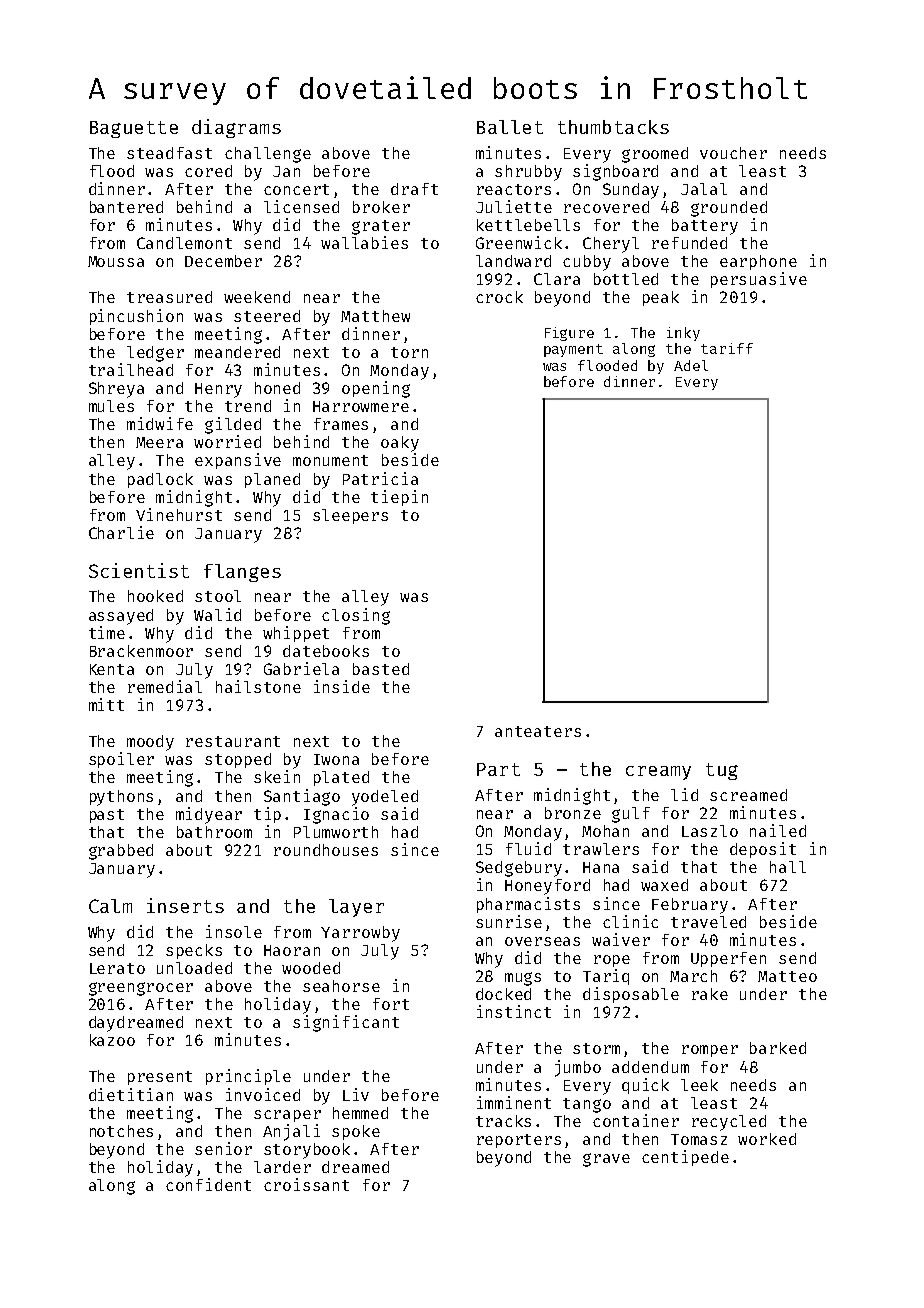 Image resolution: width=924 pixels, height=1308 pixels. What do you see at coordinates (414, 189) in the screenshot?
I see `draft` at bounding box center [414, 189].
